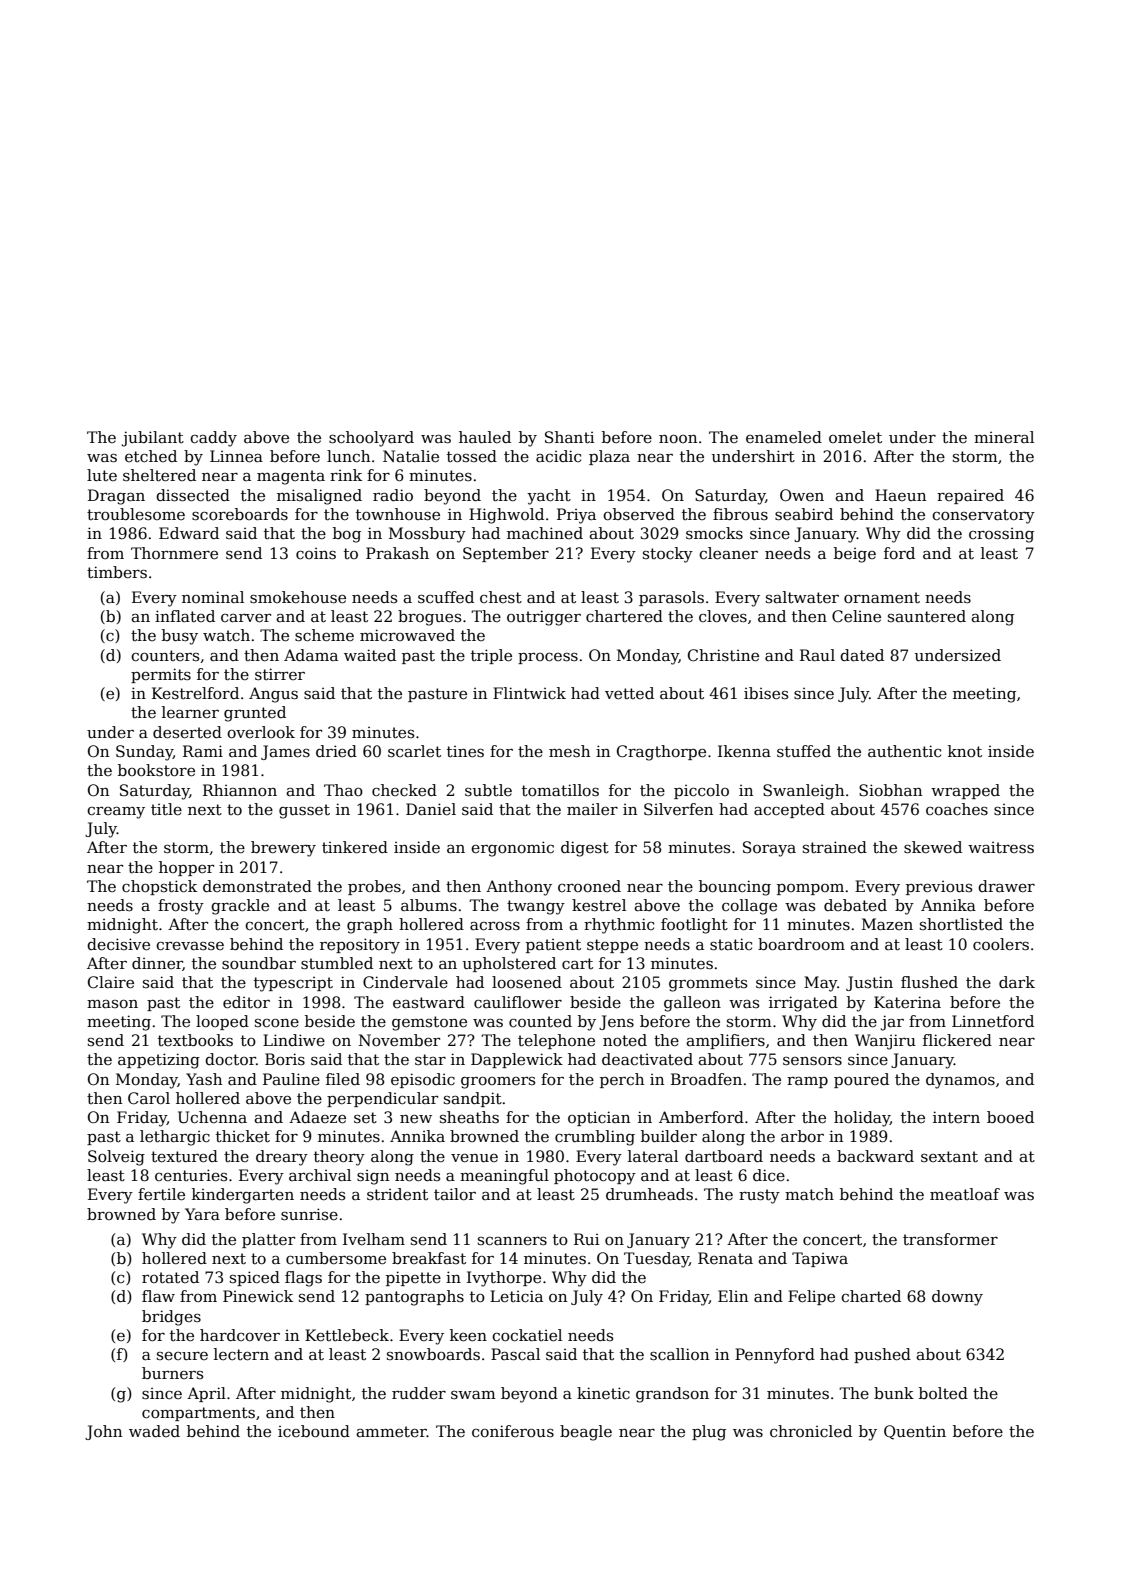  Describe the element at coordinates (907, 1002) in the image. I see `Katerina` at that location.
